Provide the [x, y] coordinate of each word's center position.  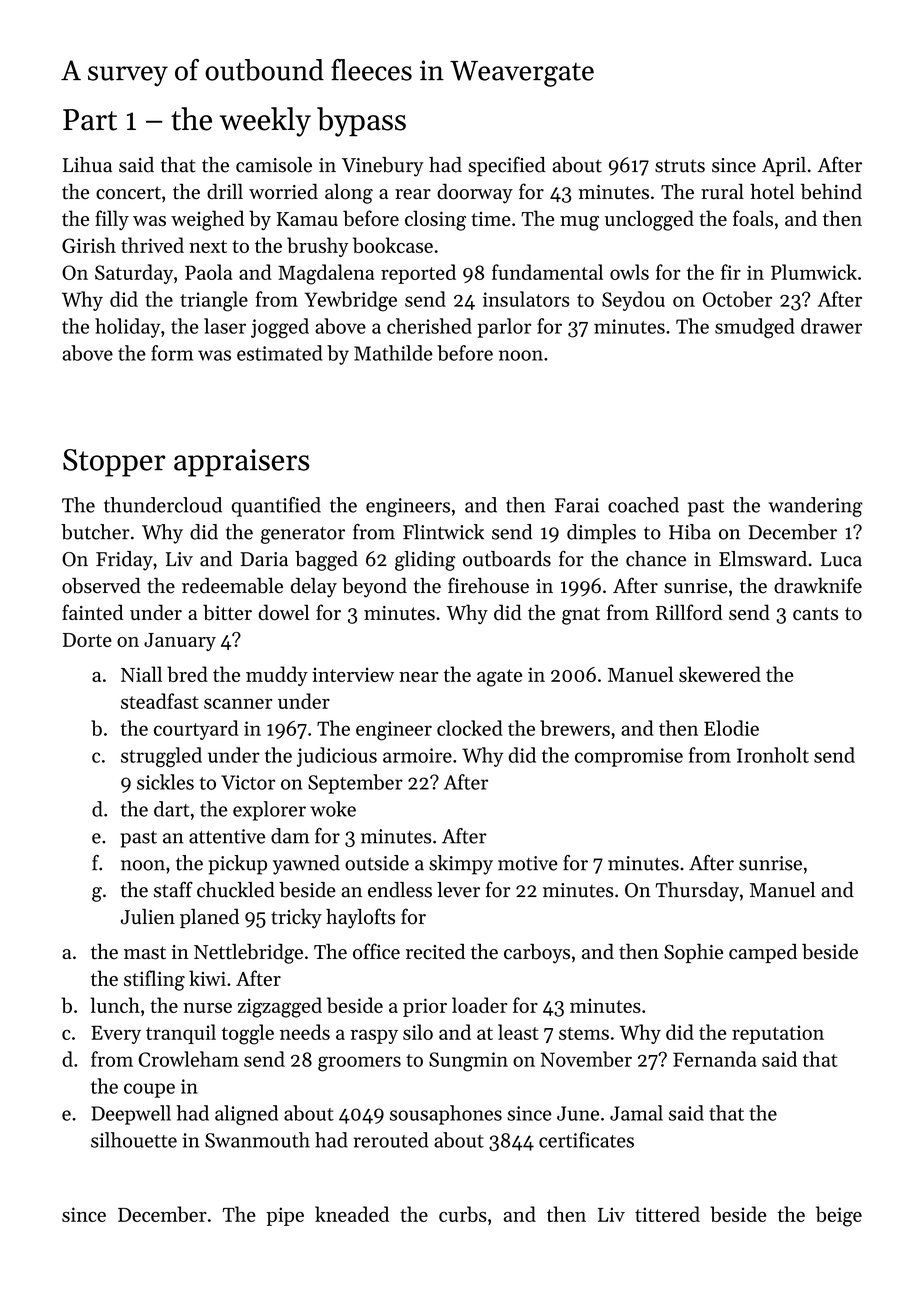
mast [145, 953]
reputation [778, 1034]
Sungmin [468, 1062]
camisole [274, 165]
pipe [285, 1216]
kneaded [352, 1214]
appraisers [242, 463]
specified [507, 166]
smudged [755, 328]
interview [353, 674]
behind [831, 192]
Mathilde [393, 353]
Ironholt [773, 755]
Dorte [87, 640]
